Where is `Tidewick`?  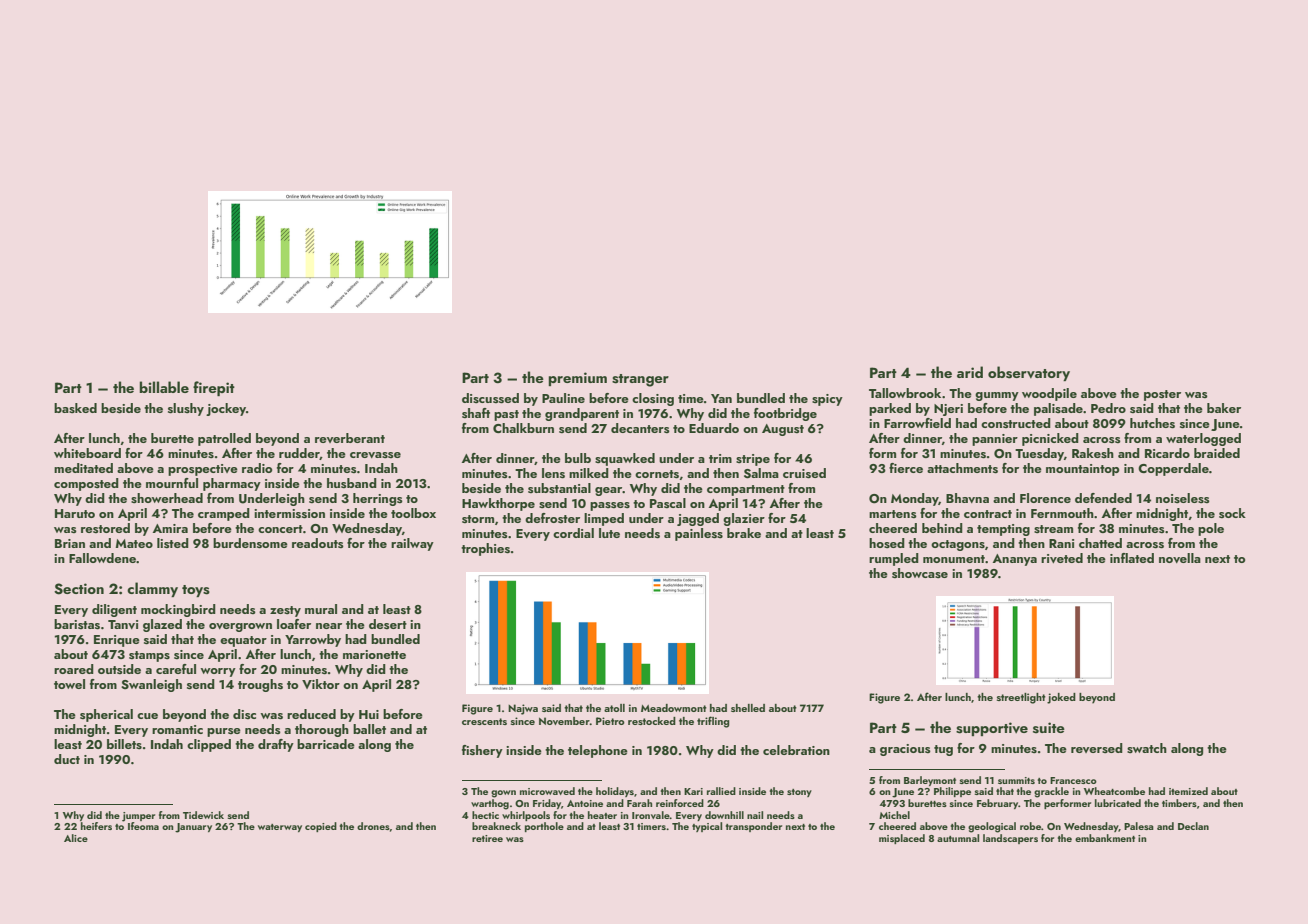
Tidewick is located at coordinates (203, 815).
